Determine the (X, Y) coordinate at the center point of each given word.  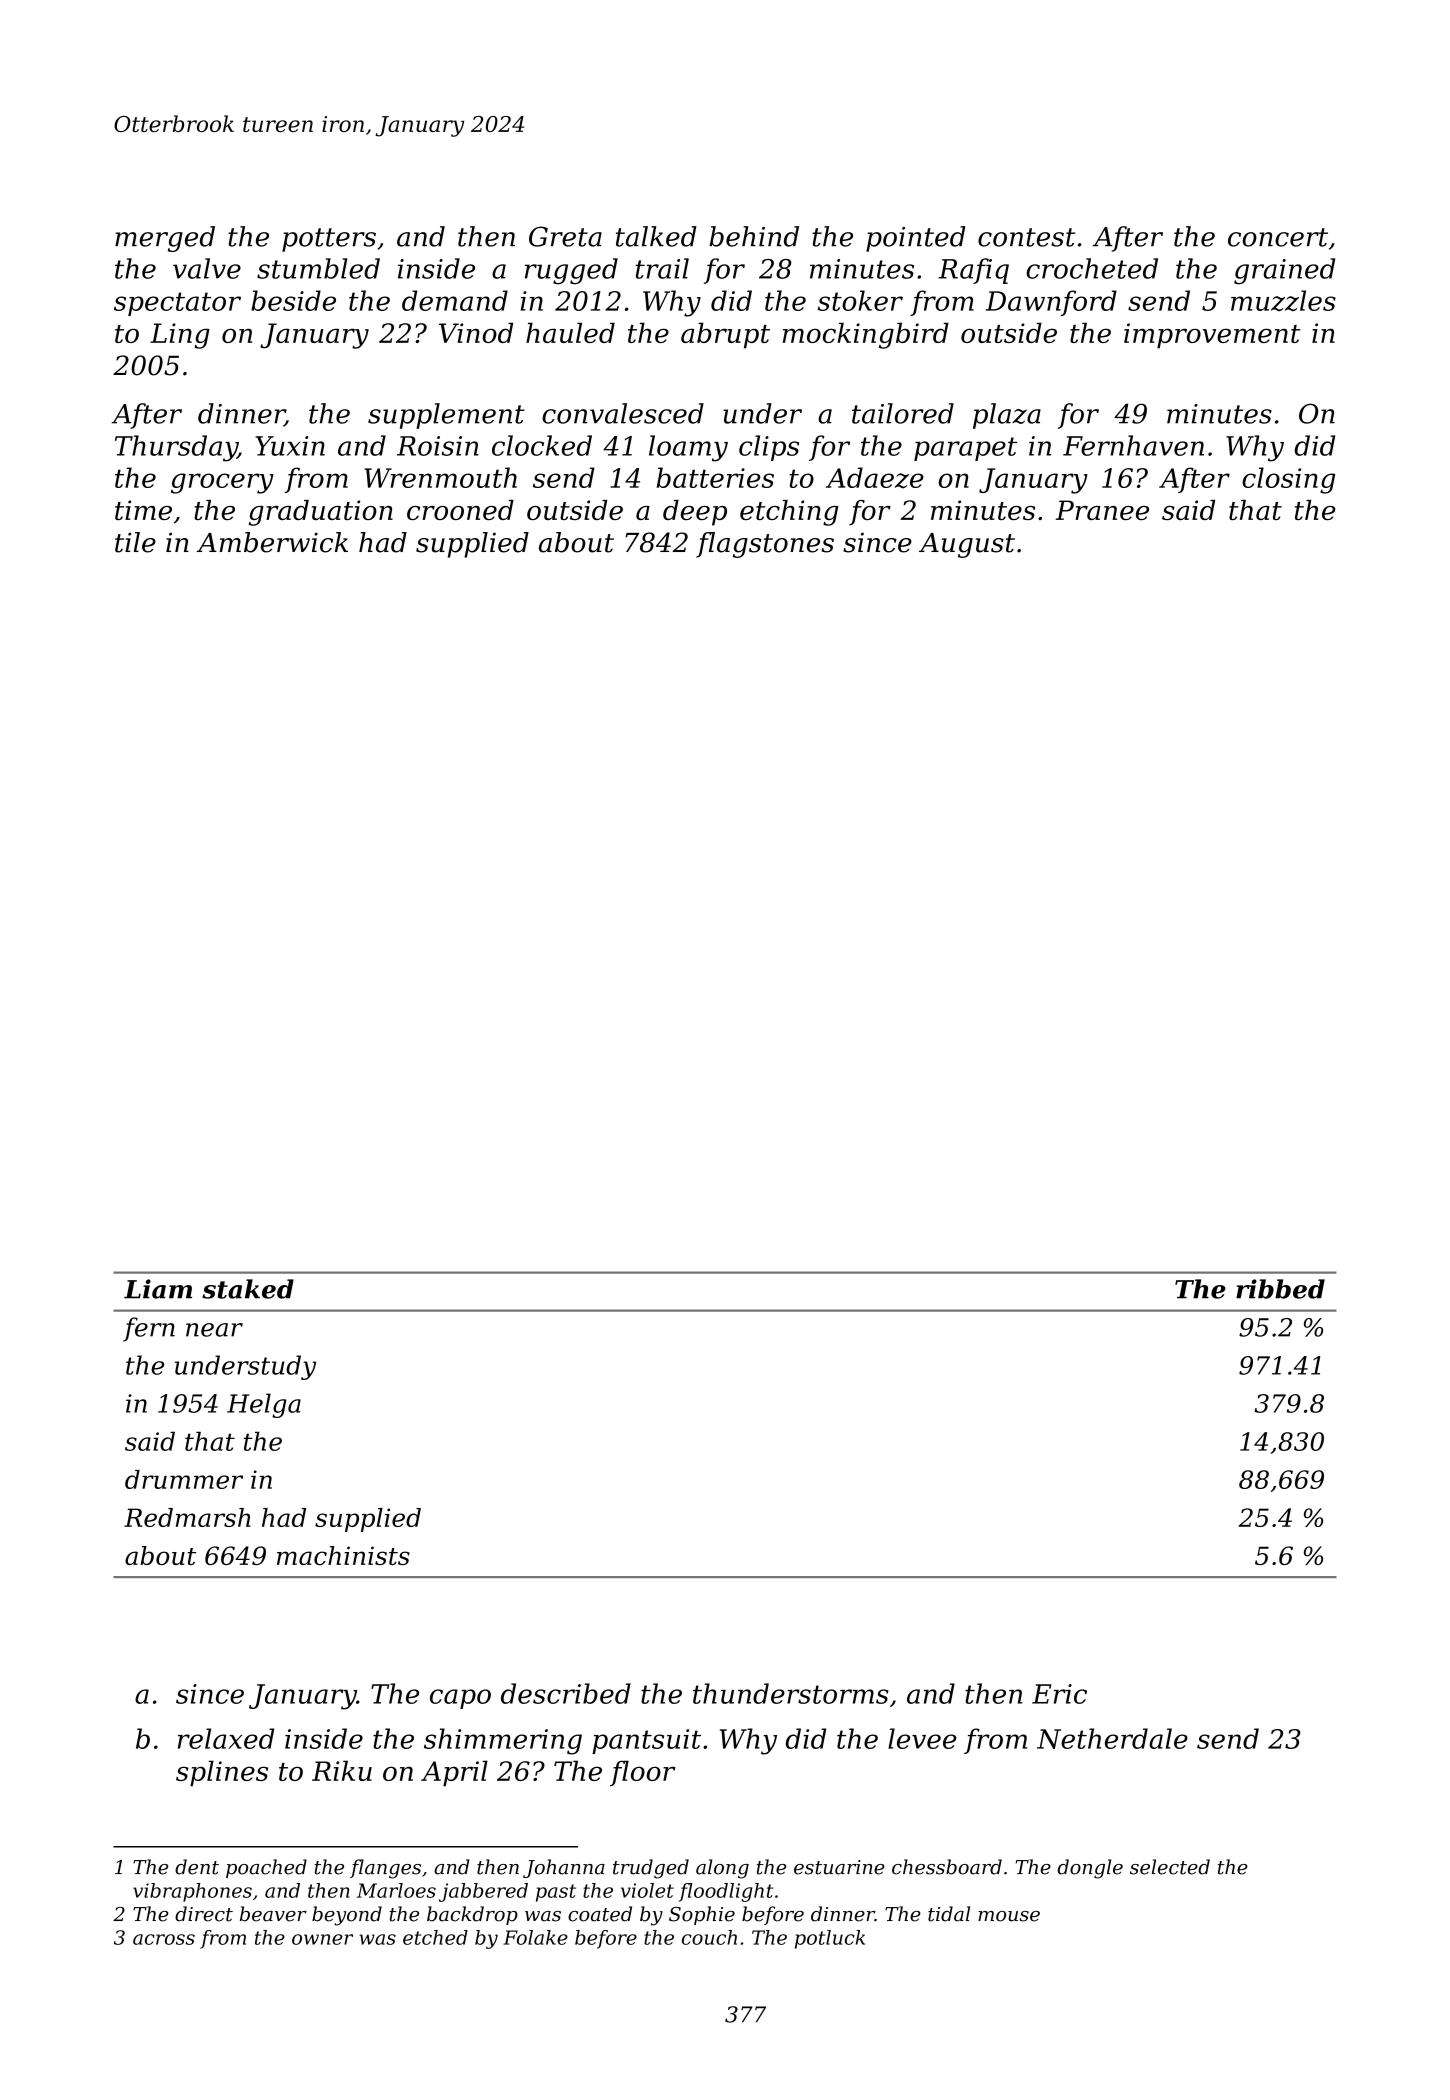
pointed (916, 239)
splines (222, 1773)
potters (329, 240)
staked (248, 1289)
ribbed (1280, 1289)
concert (1278, 237)
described (566, 1693)
